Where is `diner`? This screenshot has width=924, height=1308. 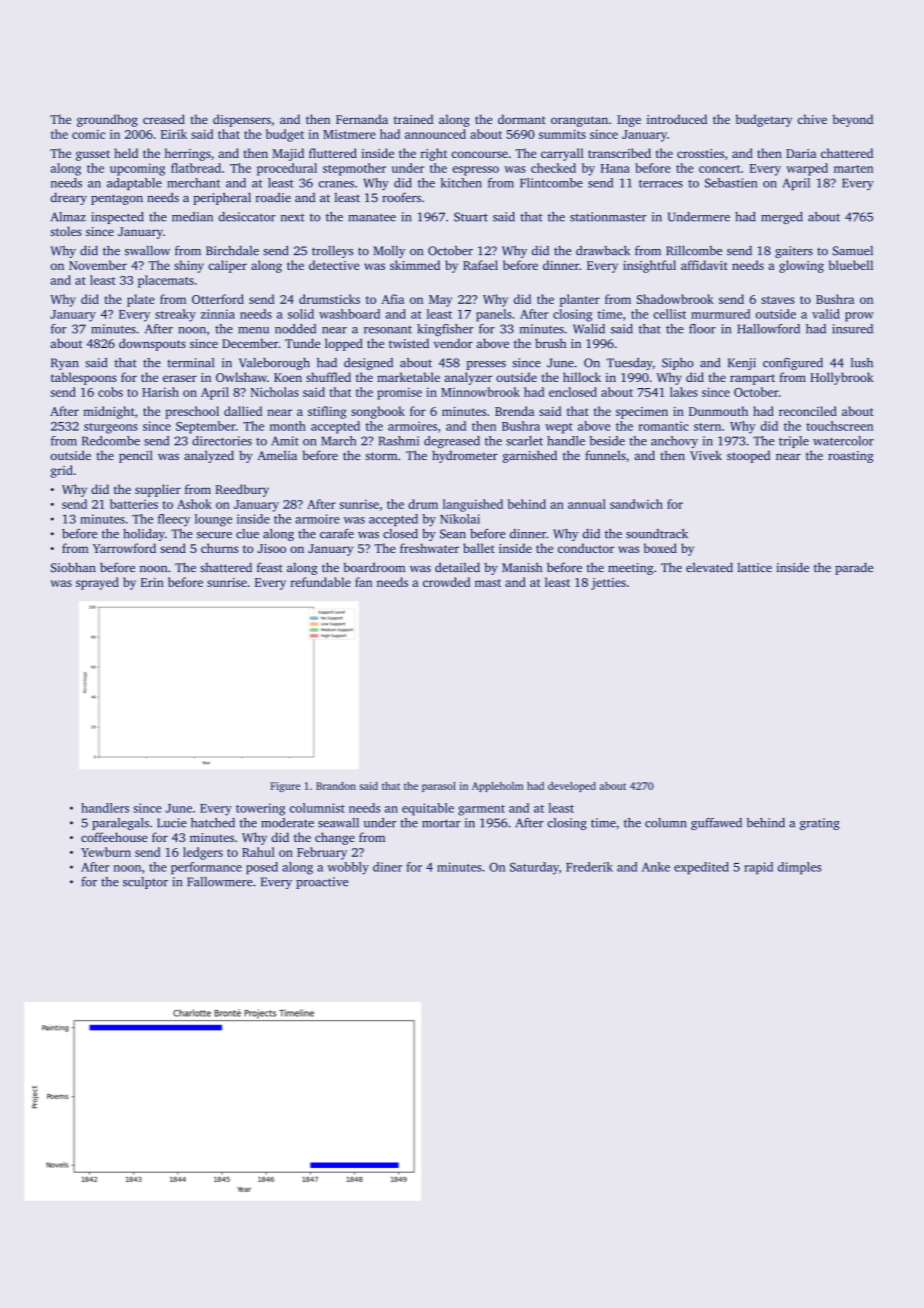
diner is located at coordinates (387, 867).
